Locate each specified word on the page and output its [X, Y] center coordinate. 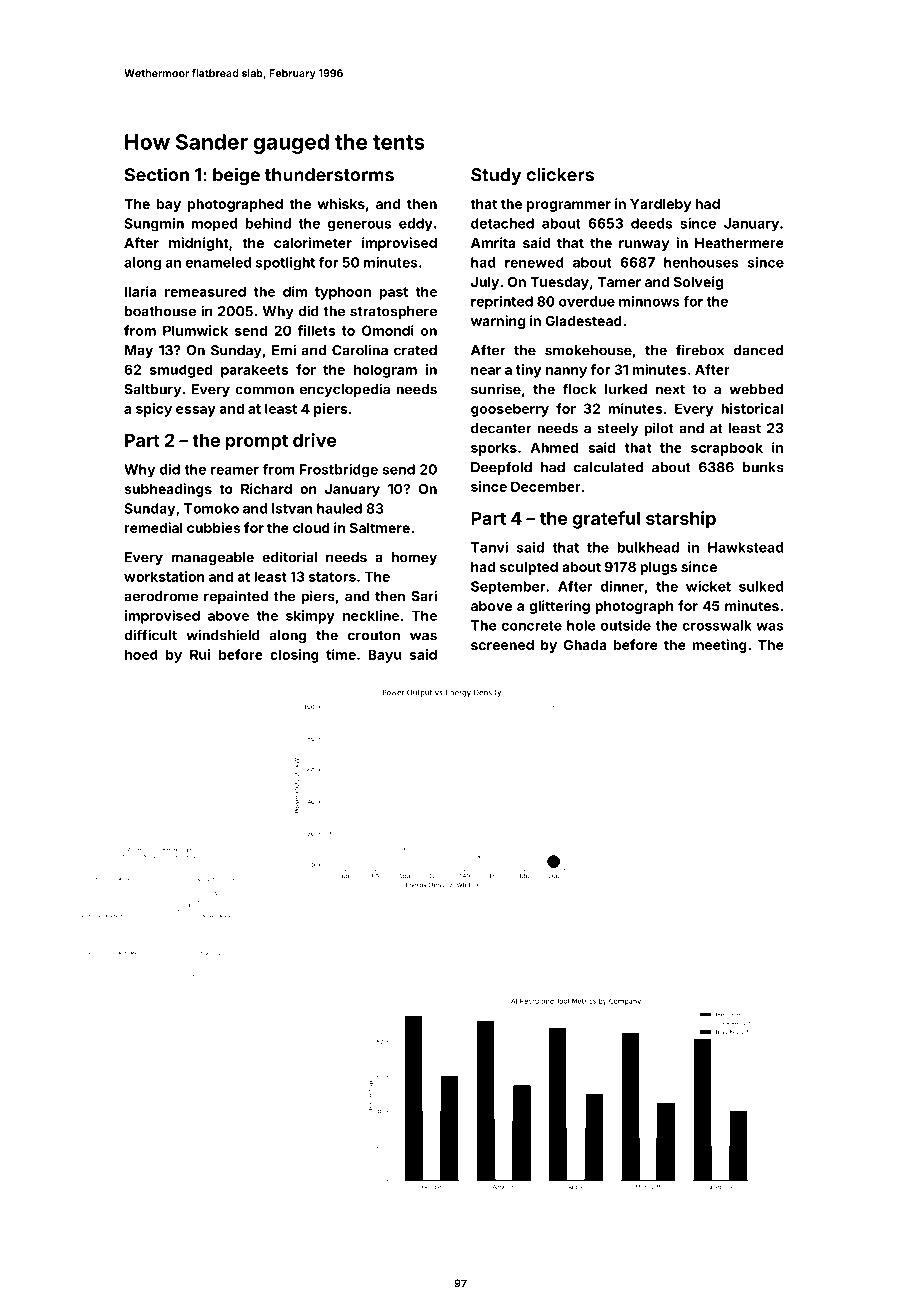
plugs [658, 568]
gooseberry [510, 410]
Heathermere [739, 243]
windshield [222, 635]
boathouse [160, 311]
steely [617, 429]
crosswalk [717, 625]
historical [752, 408]
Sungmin [154, 225]
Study [496, 176]
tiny [528, 371]
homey [414, 558]
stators [332, 577]
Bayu [384, 656]
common [264, 390]
